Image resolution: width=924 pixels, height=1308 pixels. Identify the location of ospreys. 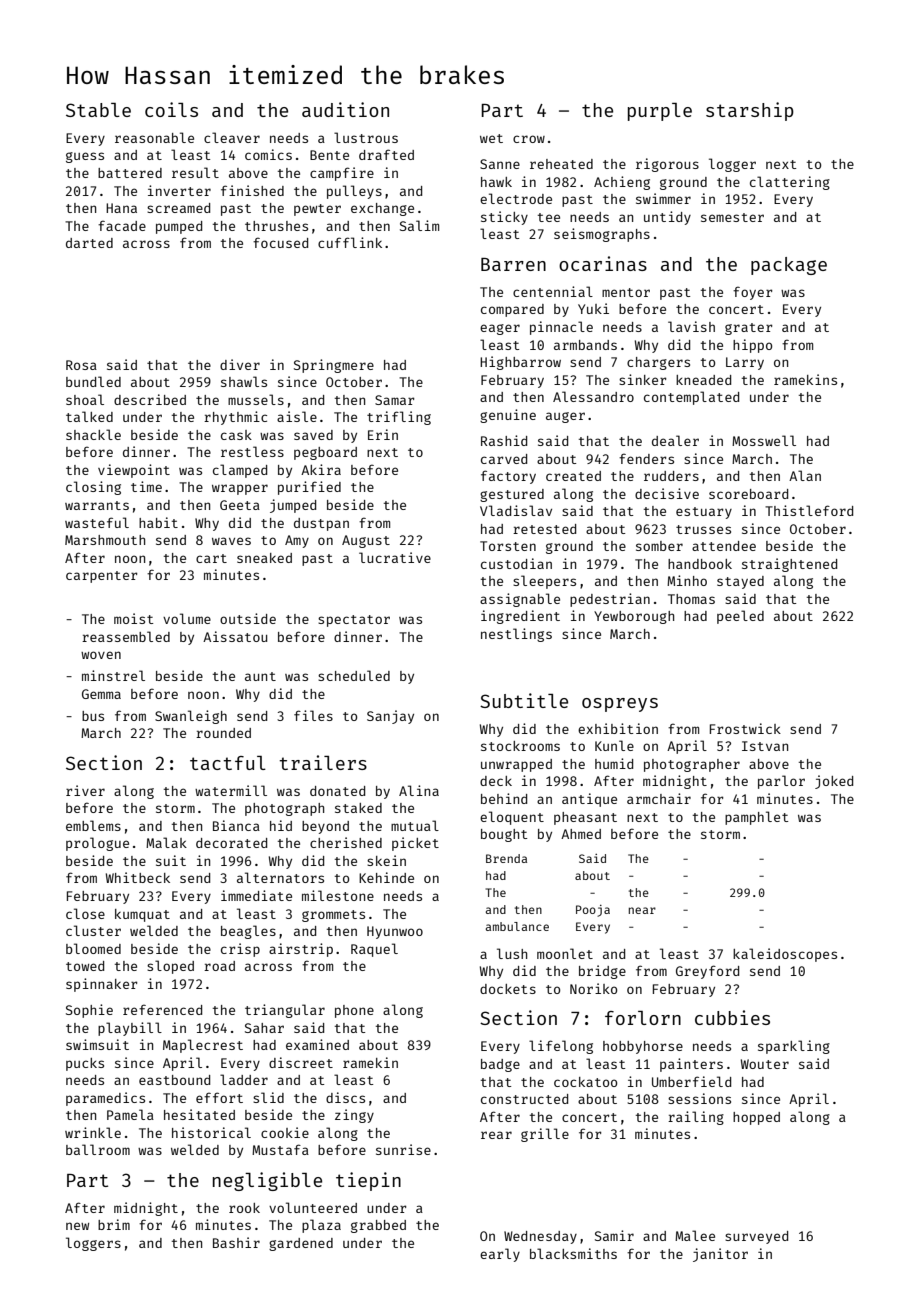
(620, 705).
